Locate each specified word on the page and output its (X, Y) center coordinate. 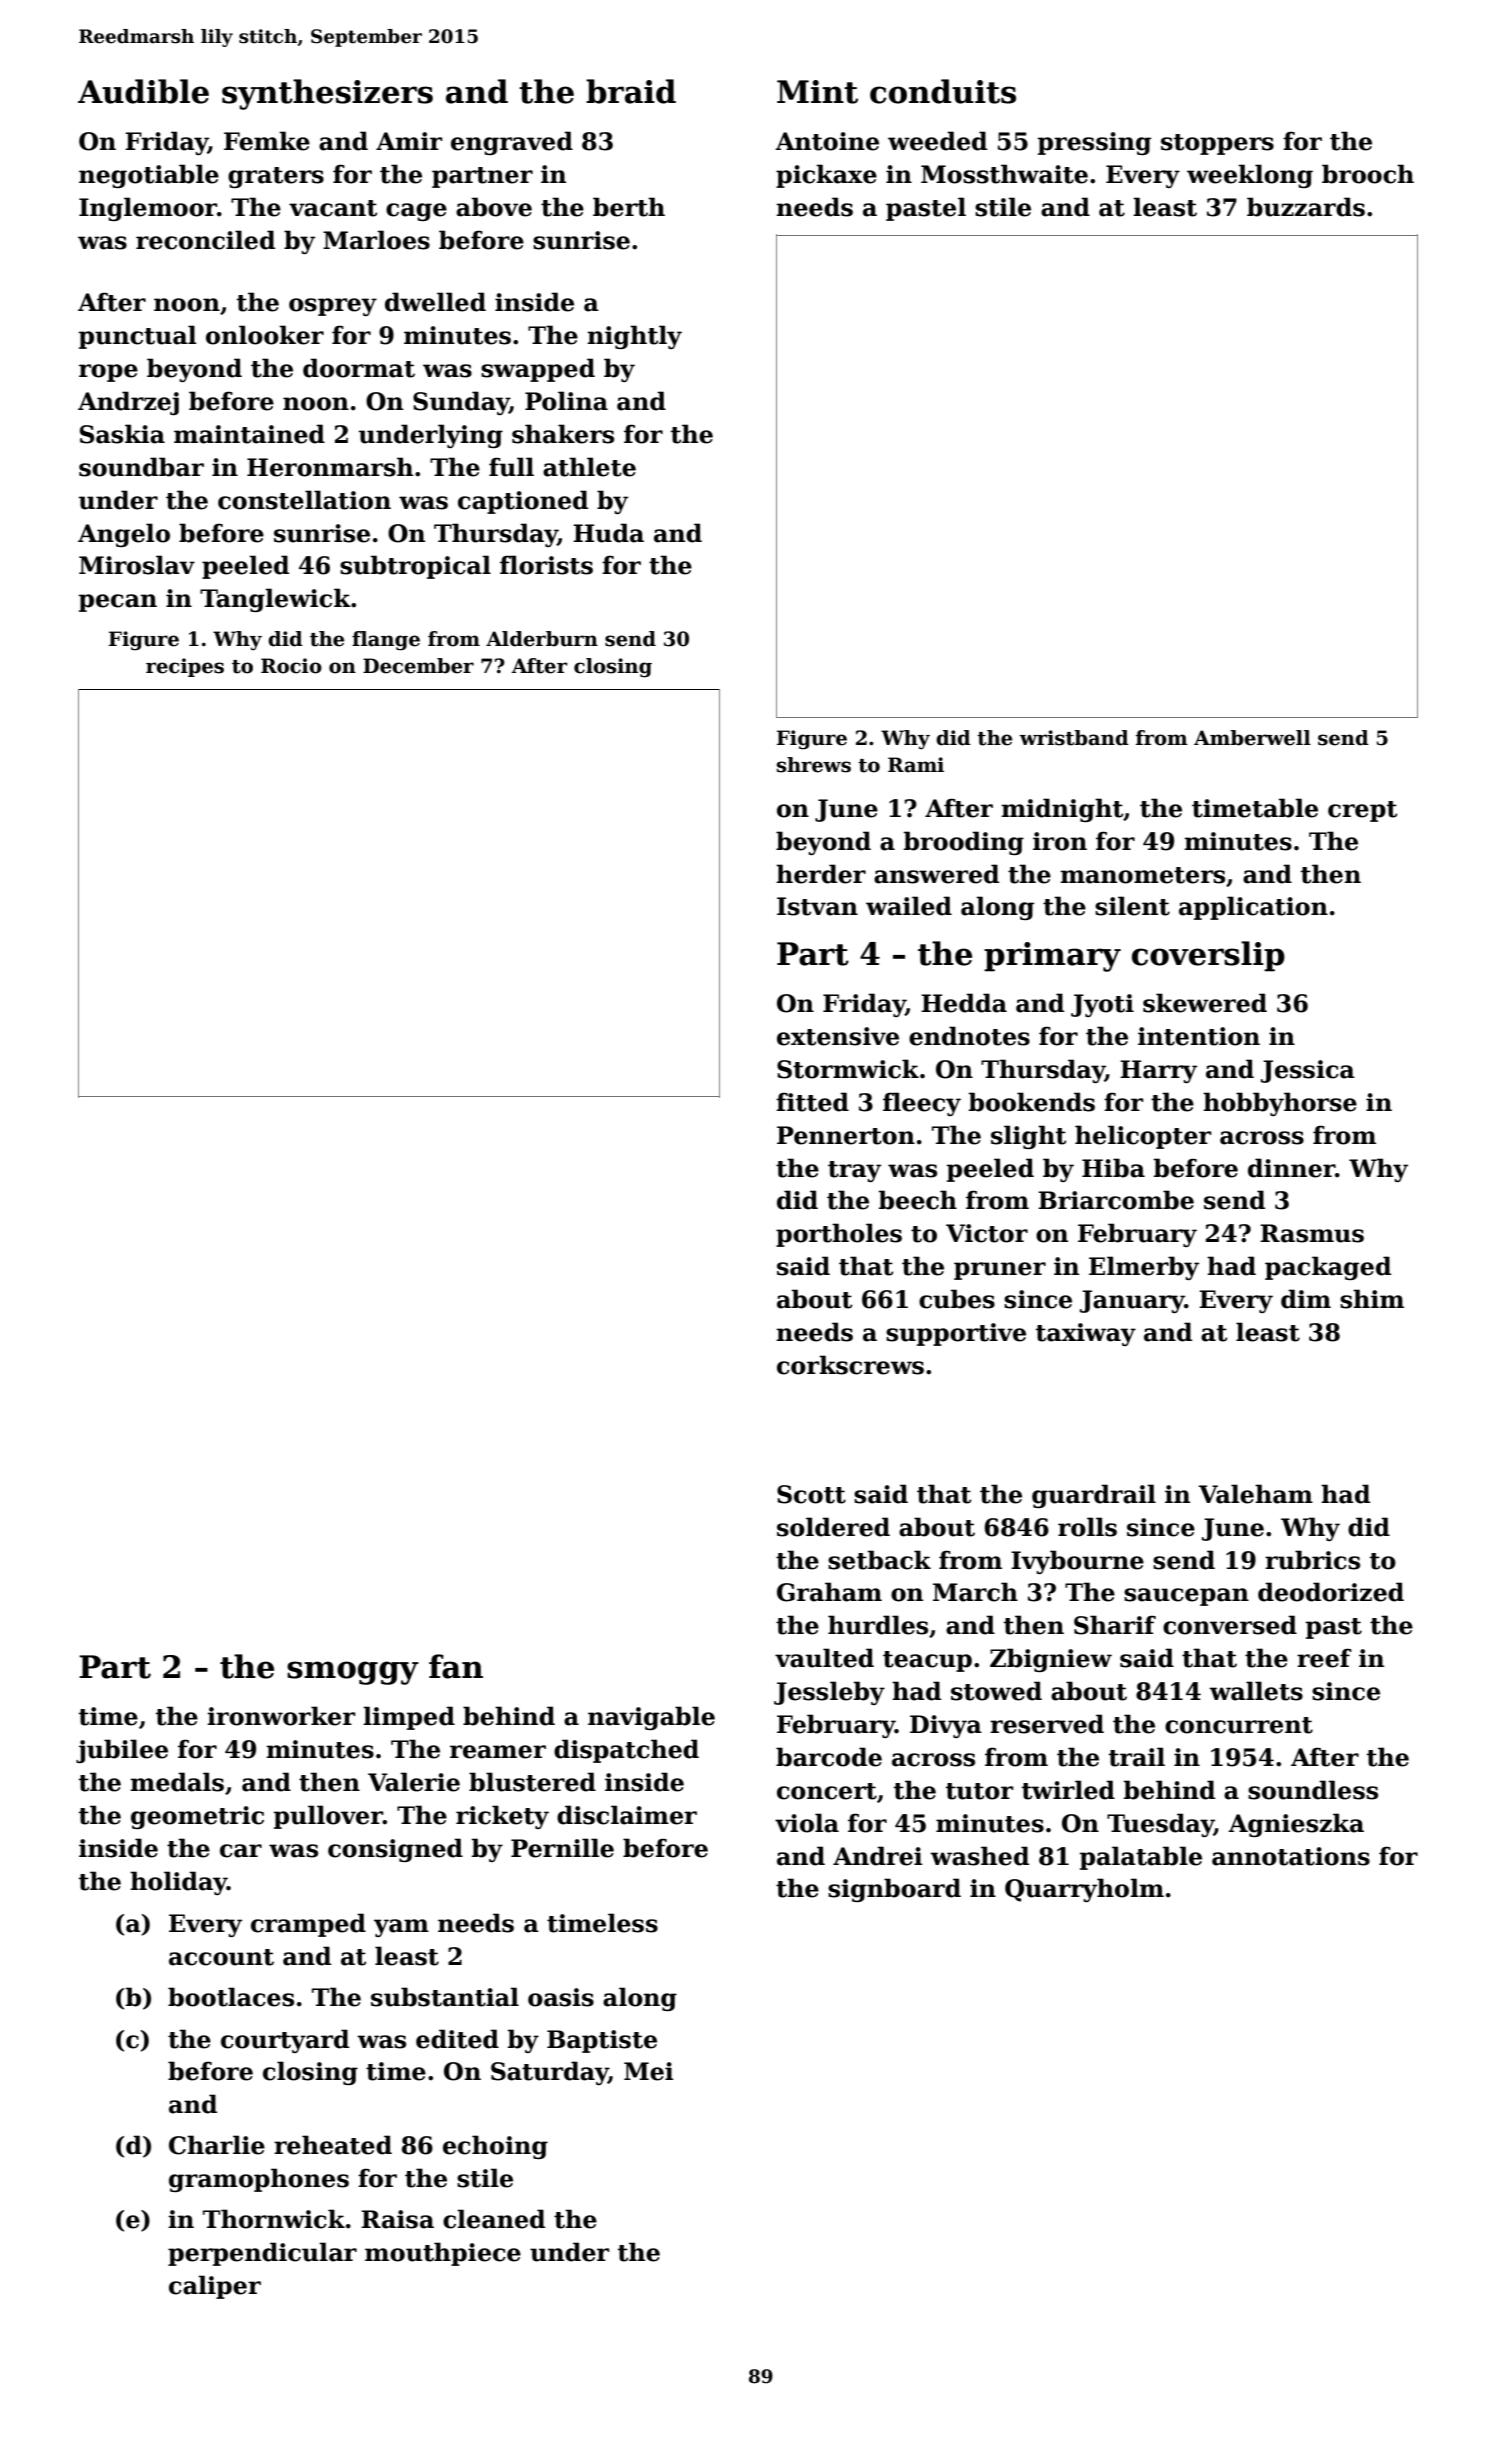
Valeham (1256, 1494)
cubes (957, 1299)
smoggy (353, 1673)
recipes (185, 667)
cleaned (494, 2219)
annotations (1291, 1856)
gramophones (259, 2180)
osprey (333, 307)
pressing (1094, 143)
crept (1362, 811)
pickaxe (826, 176)
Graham (829, 1592)
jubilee (122, 1751)
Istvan (817, 906)
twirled (1068, 1790)
